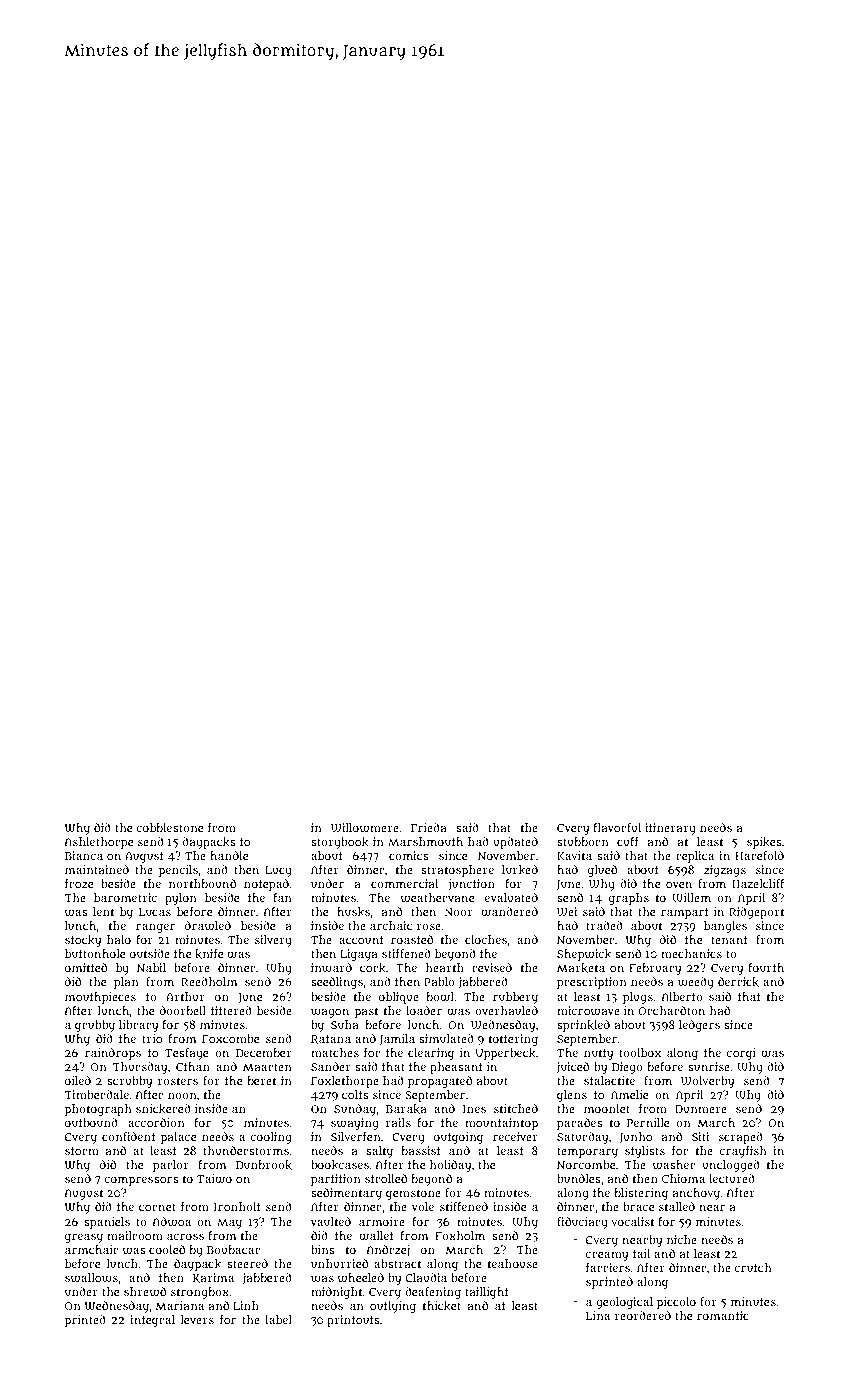 This document has height=1400, width=849. What do you see at coordinates (741, 1138) in the document?
I see `scraped` at bounding box center [741, 1138].
